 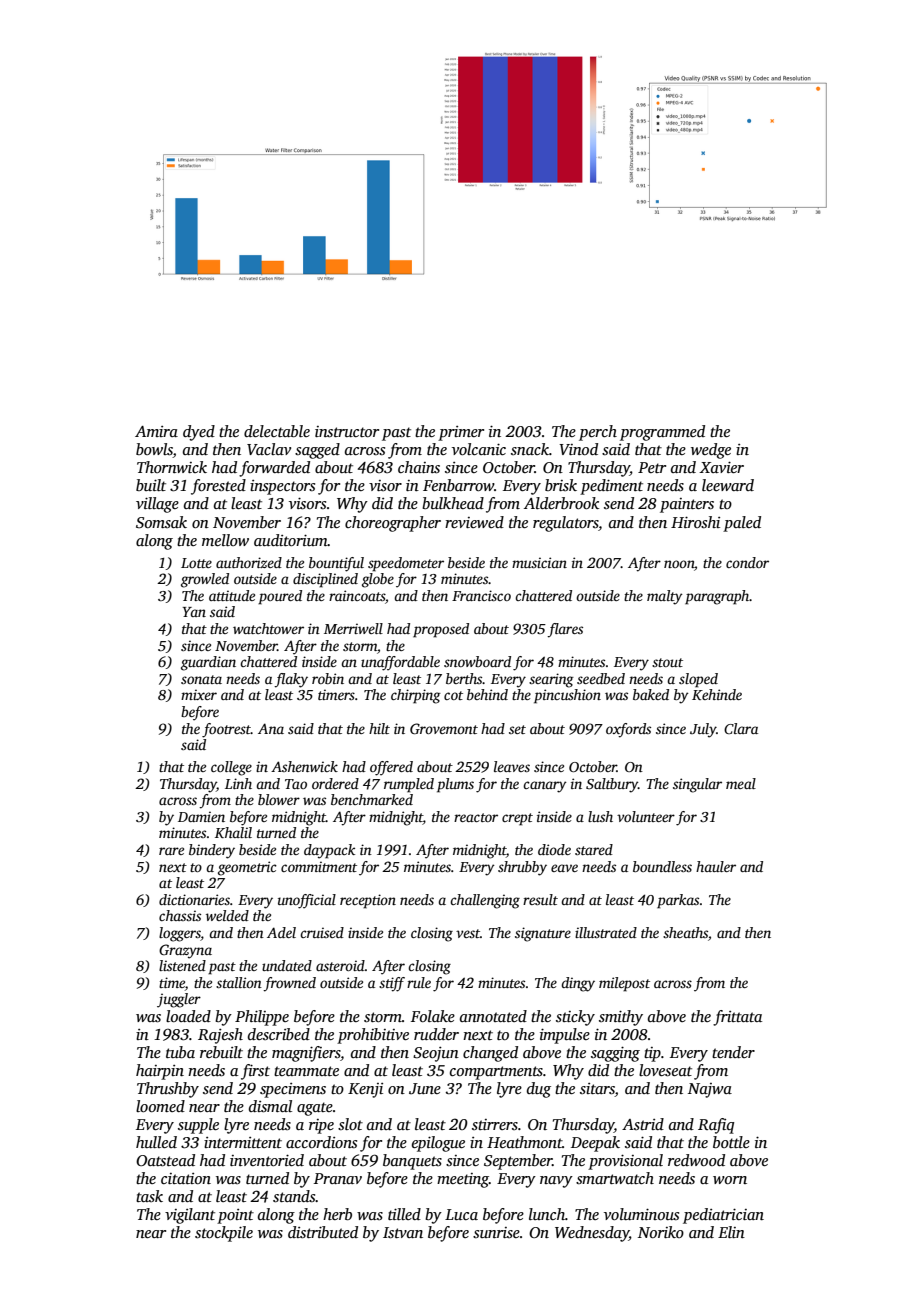 What do you see at coordinates (678, 901) in the screenshot?
I see `parkas` at bounding box center [678, 901].
